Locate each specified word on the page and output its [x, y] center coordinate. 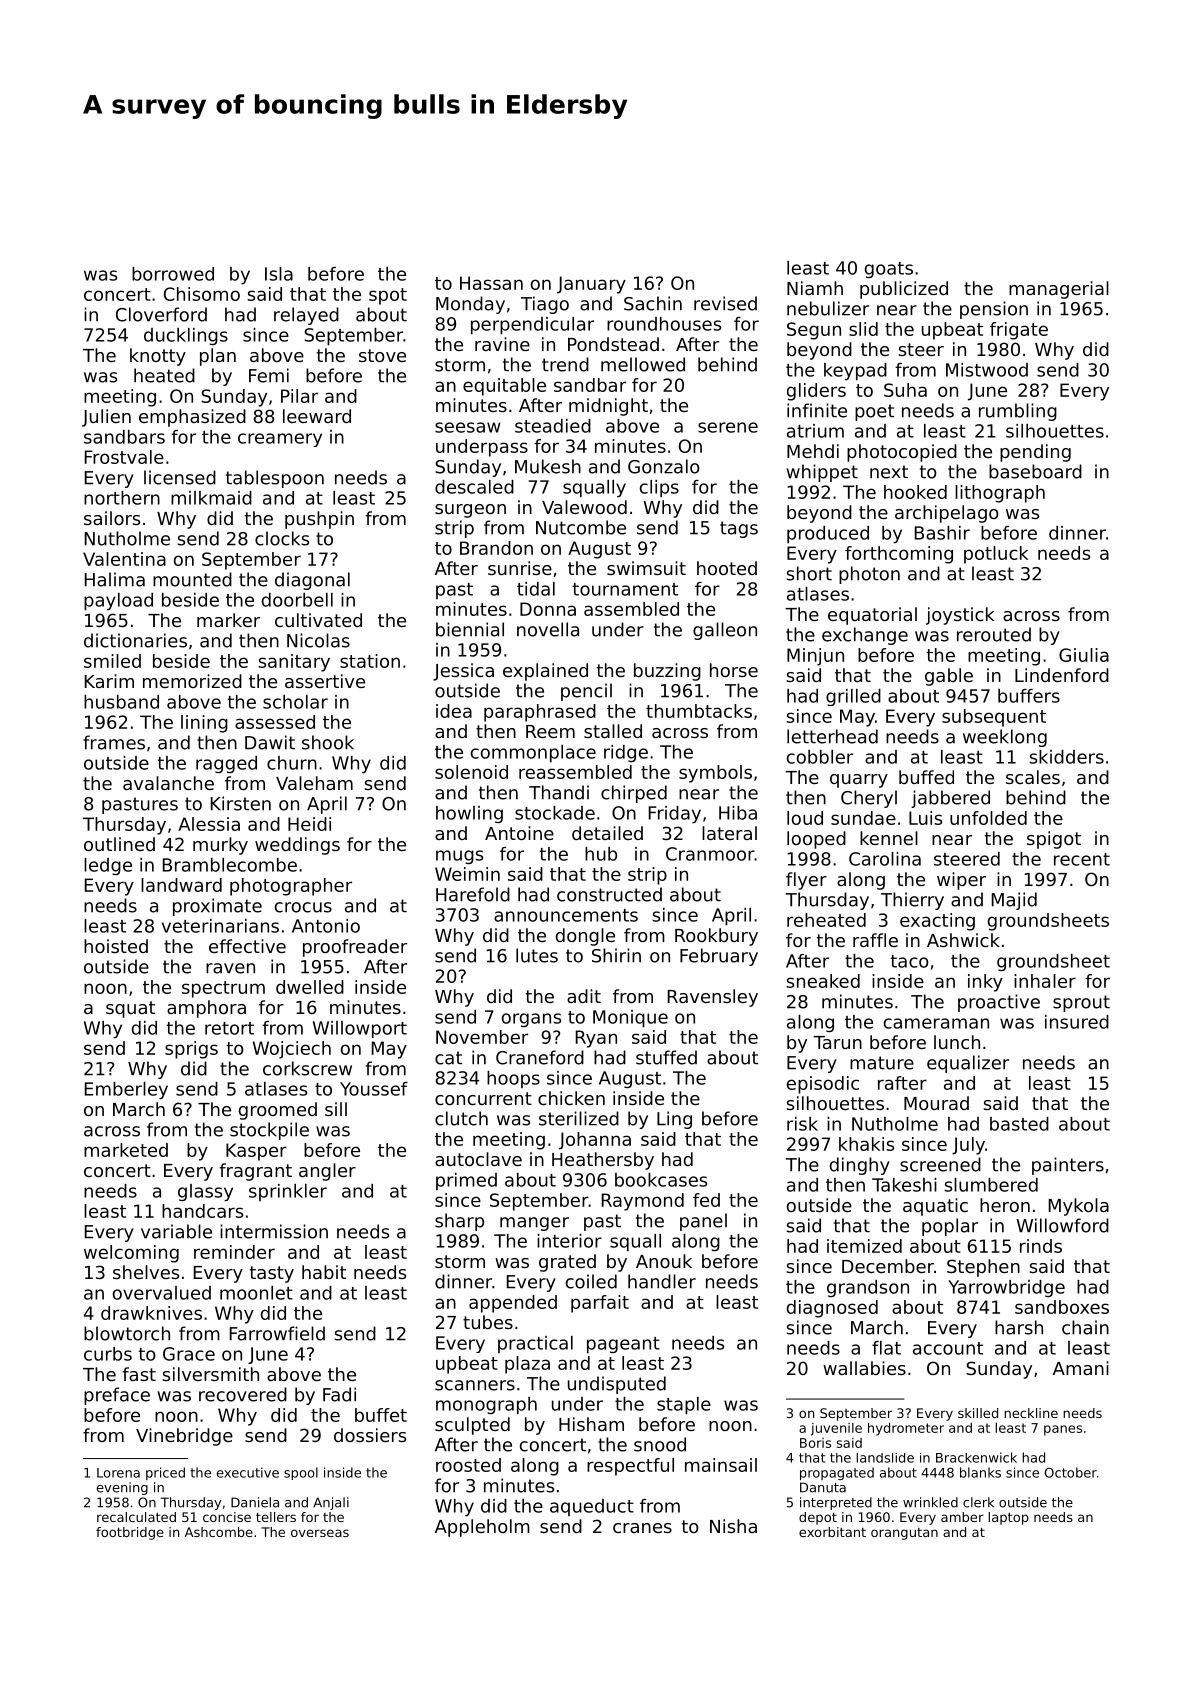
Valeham [314, 783]
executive [248, 1472]
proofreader [355, 948]
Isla [279, 274]
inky [985, 983]
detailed [607, 833]
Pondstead [613, 344]
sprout [1081, 1003]
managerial [1059, 290]
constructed [609, 894]
